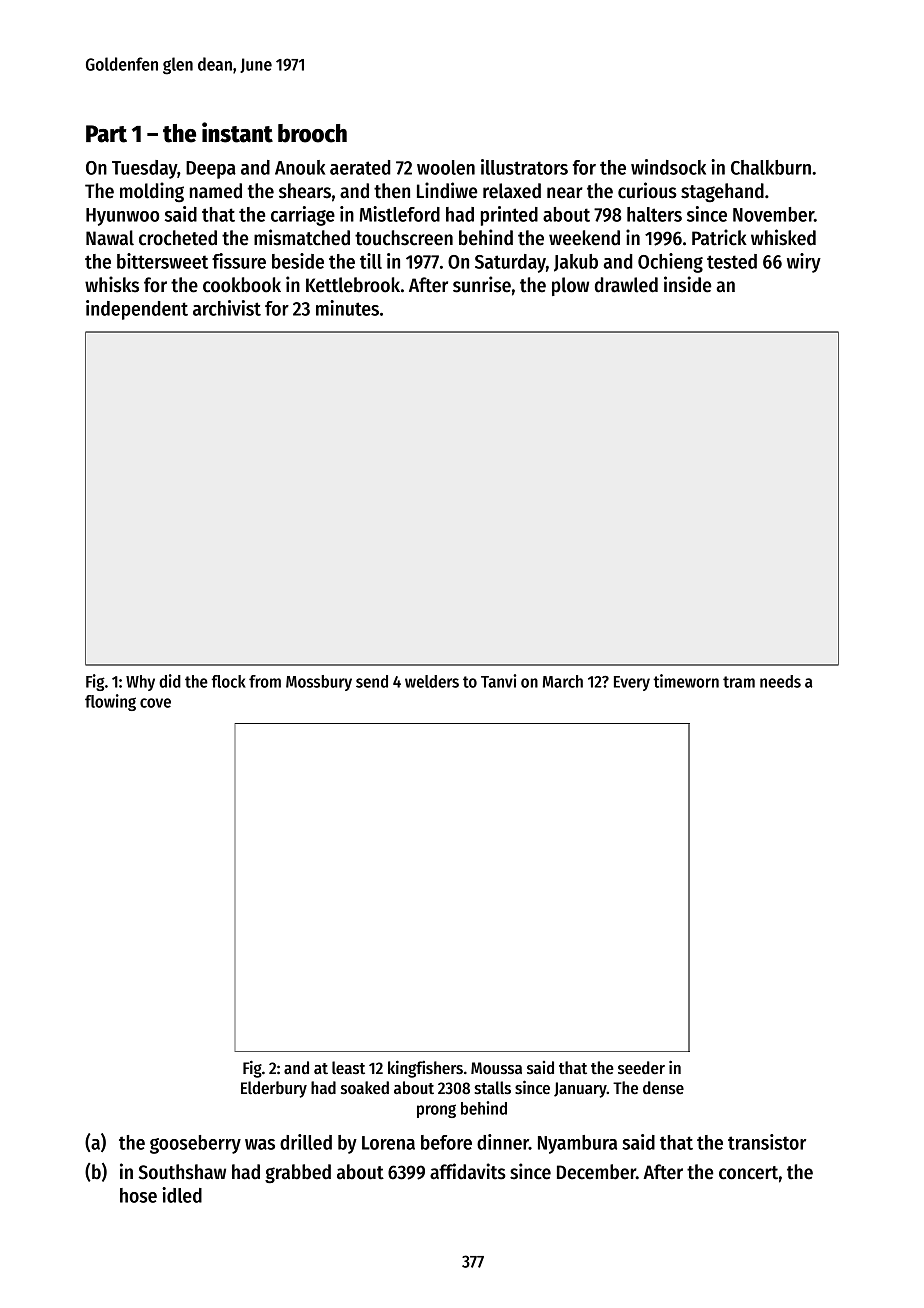 The height and width of the image is (1308, 924). I want to click on timeworn, so click(686, 681).
